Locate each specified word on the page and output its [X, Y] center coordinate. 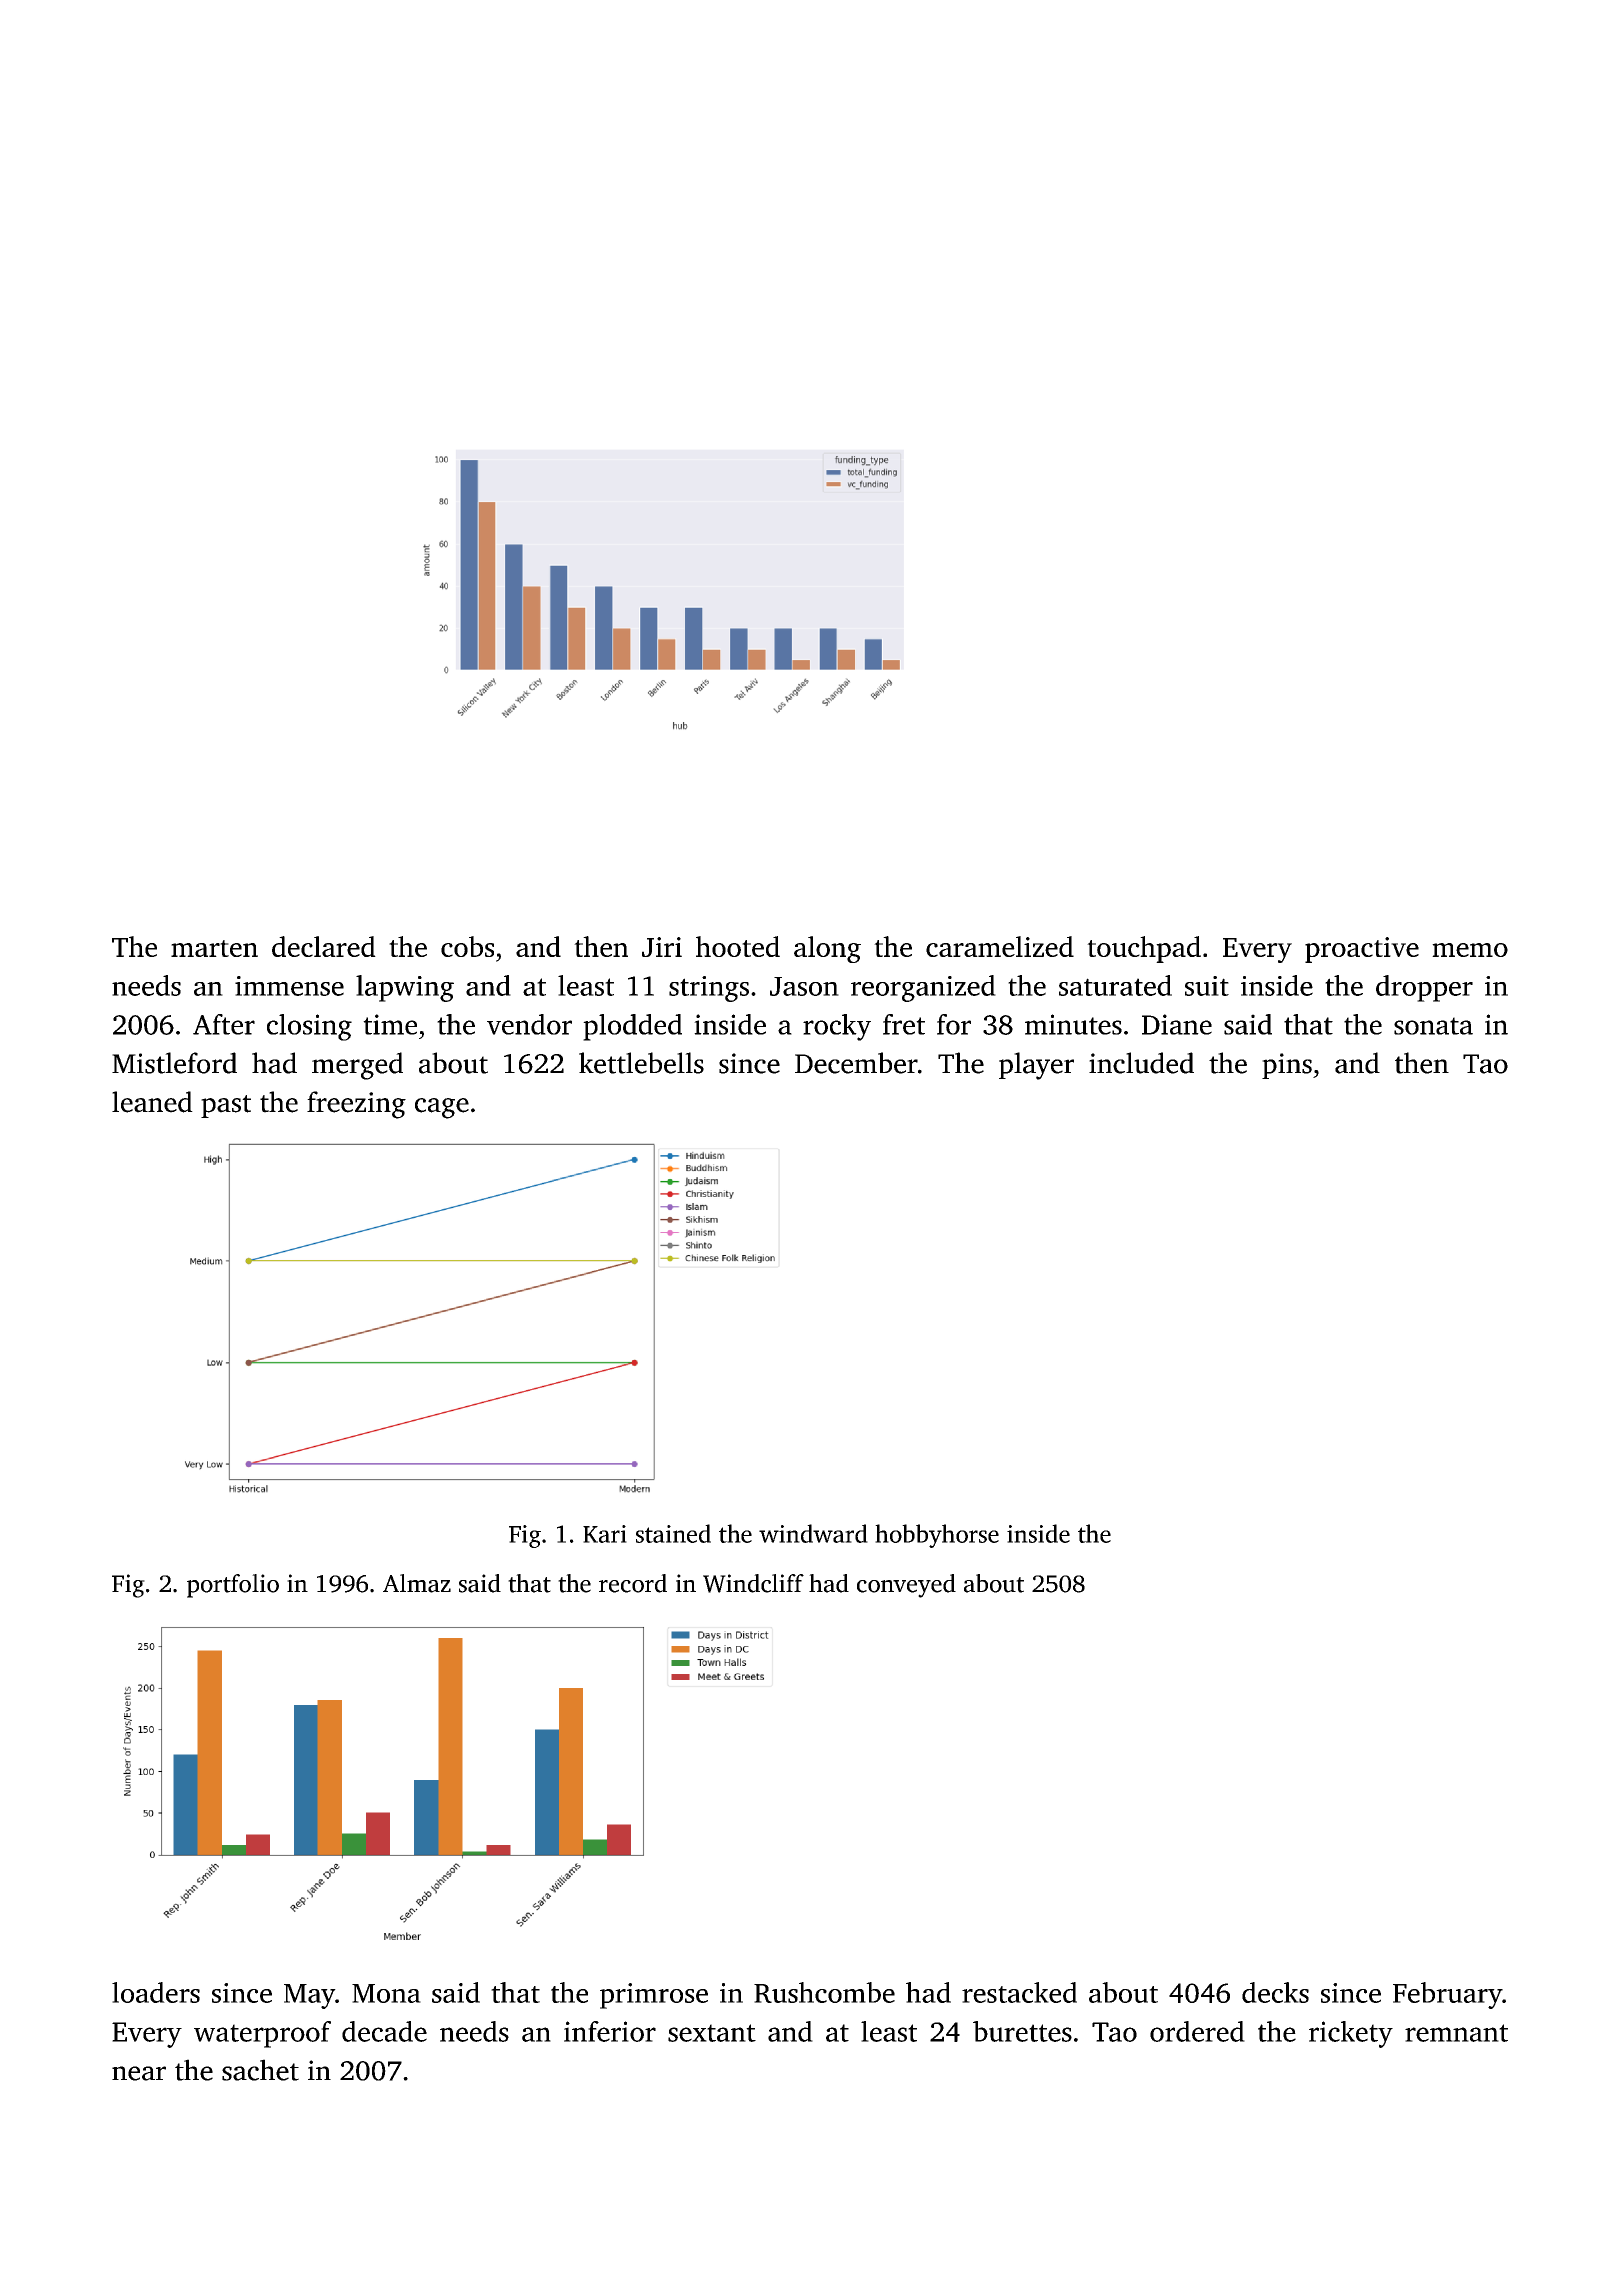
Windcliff [753, 1583]
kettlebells [641, 1063]
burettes [1022, 2031]
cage [442, 1108]
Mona [386, 1993]
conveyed [906, 1586]
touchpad [1144, 949]
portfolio [233, 1586]
